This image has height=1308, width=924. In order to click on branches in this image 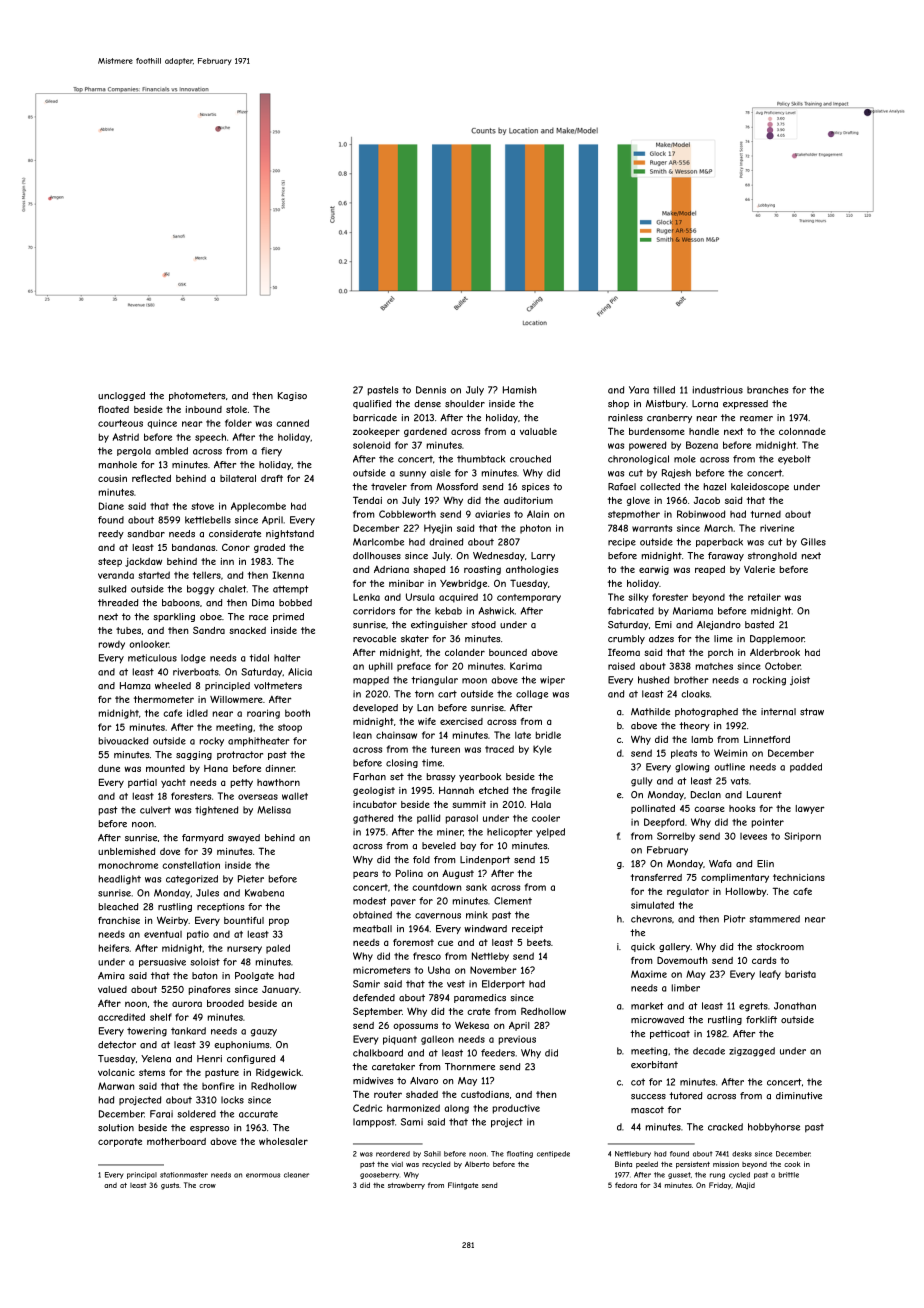, I will do `click(767, 390)`.
